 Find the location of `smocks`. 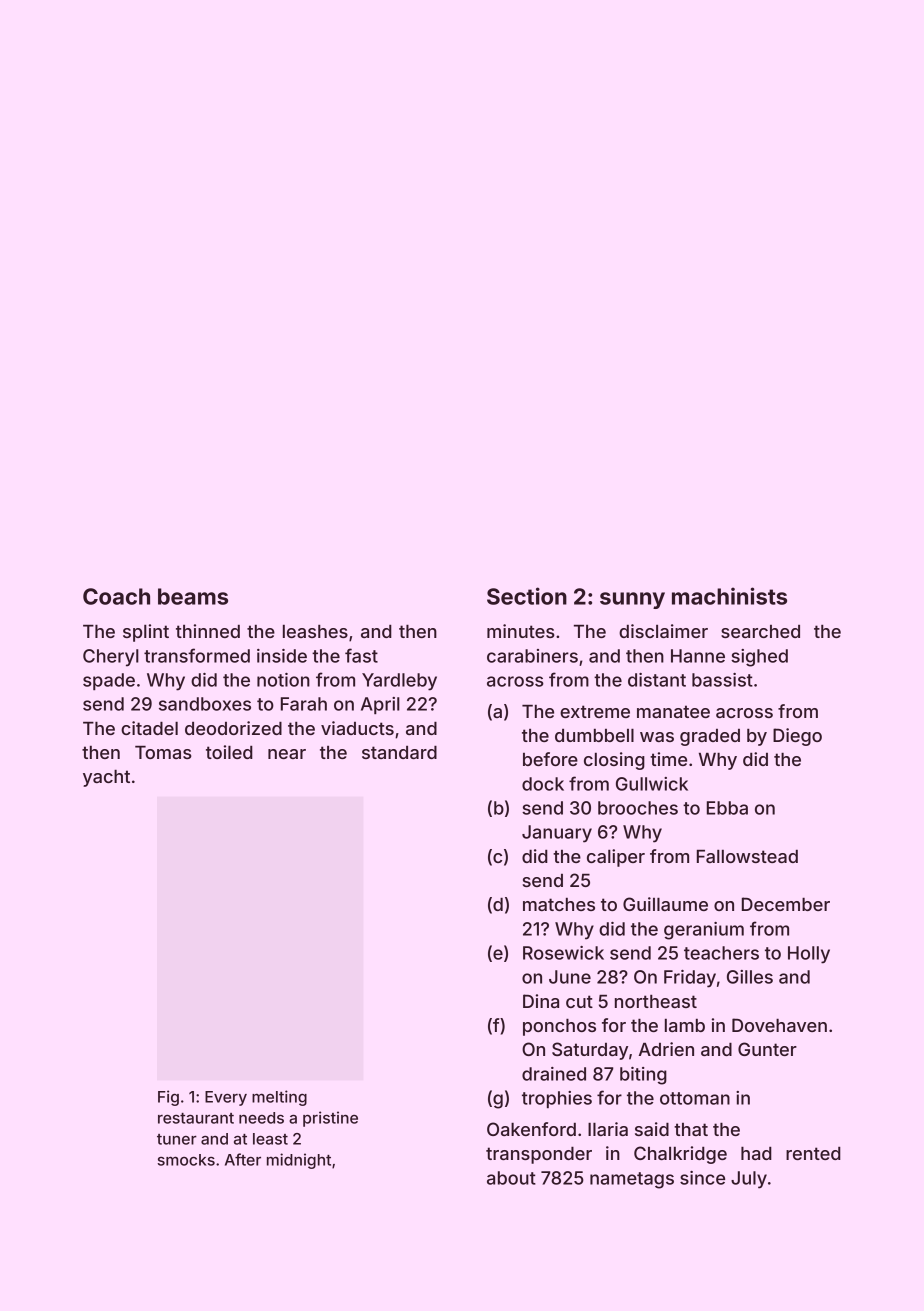

smocks is located at coordinates (186, 1160).
